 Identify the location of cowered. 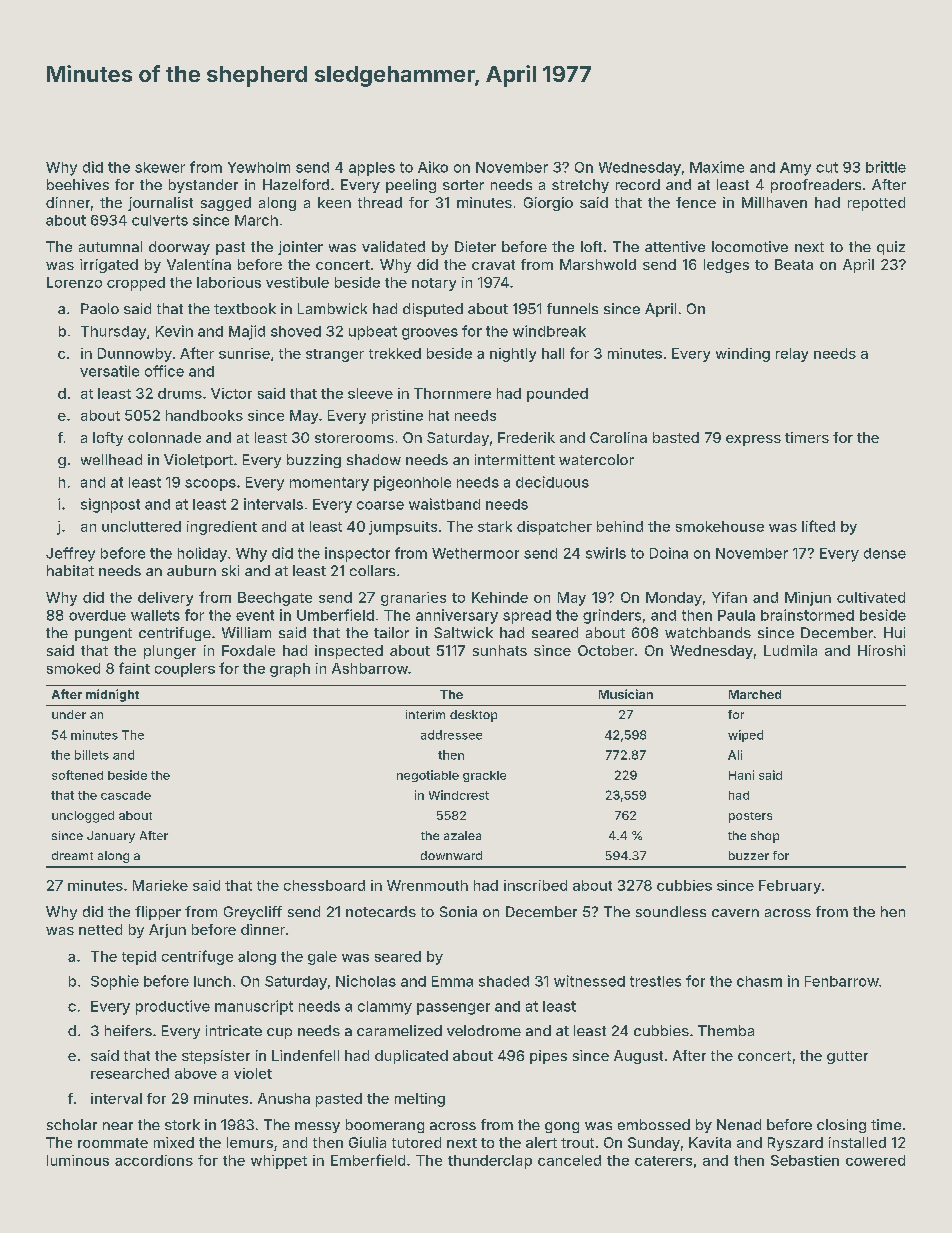
(875, 1160).
